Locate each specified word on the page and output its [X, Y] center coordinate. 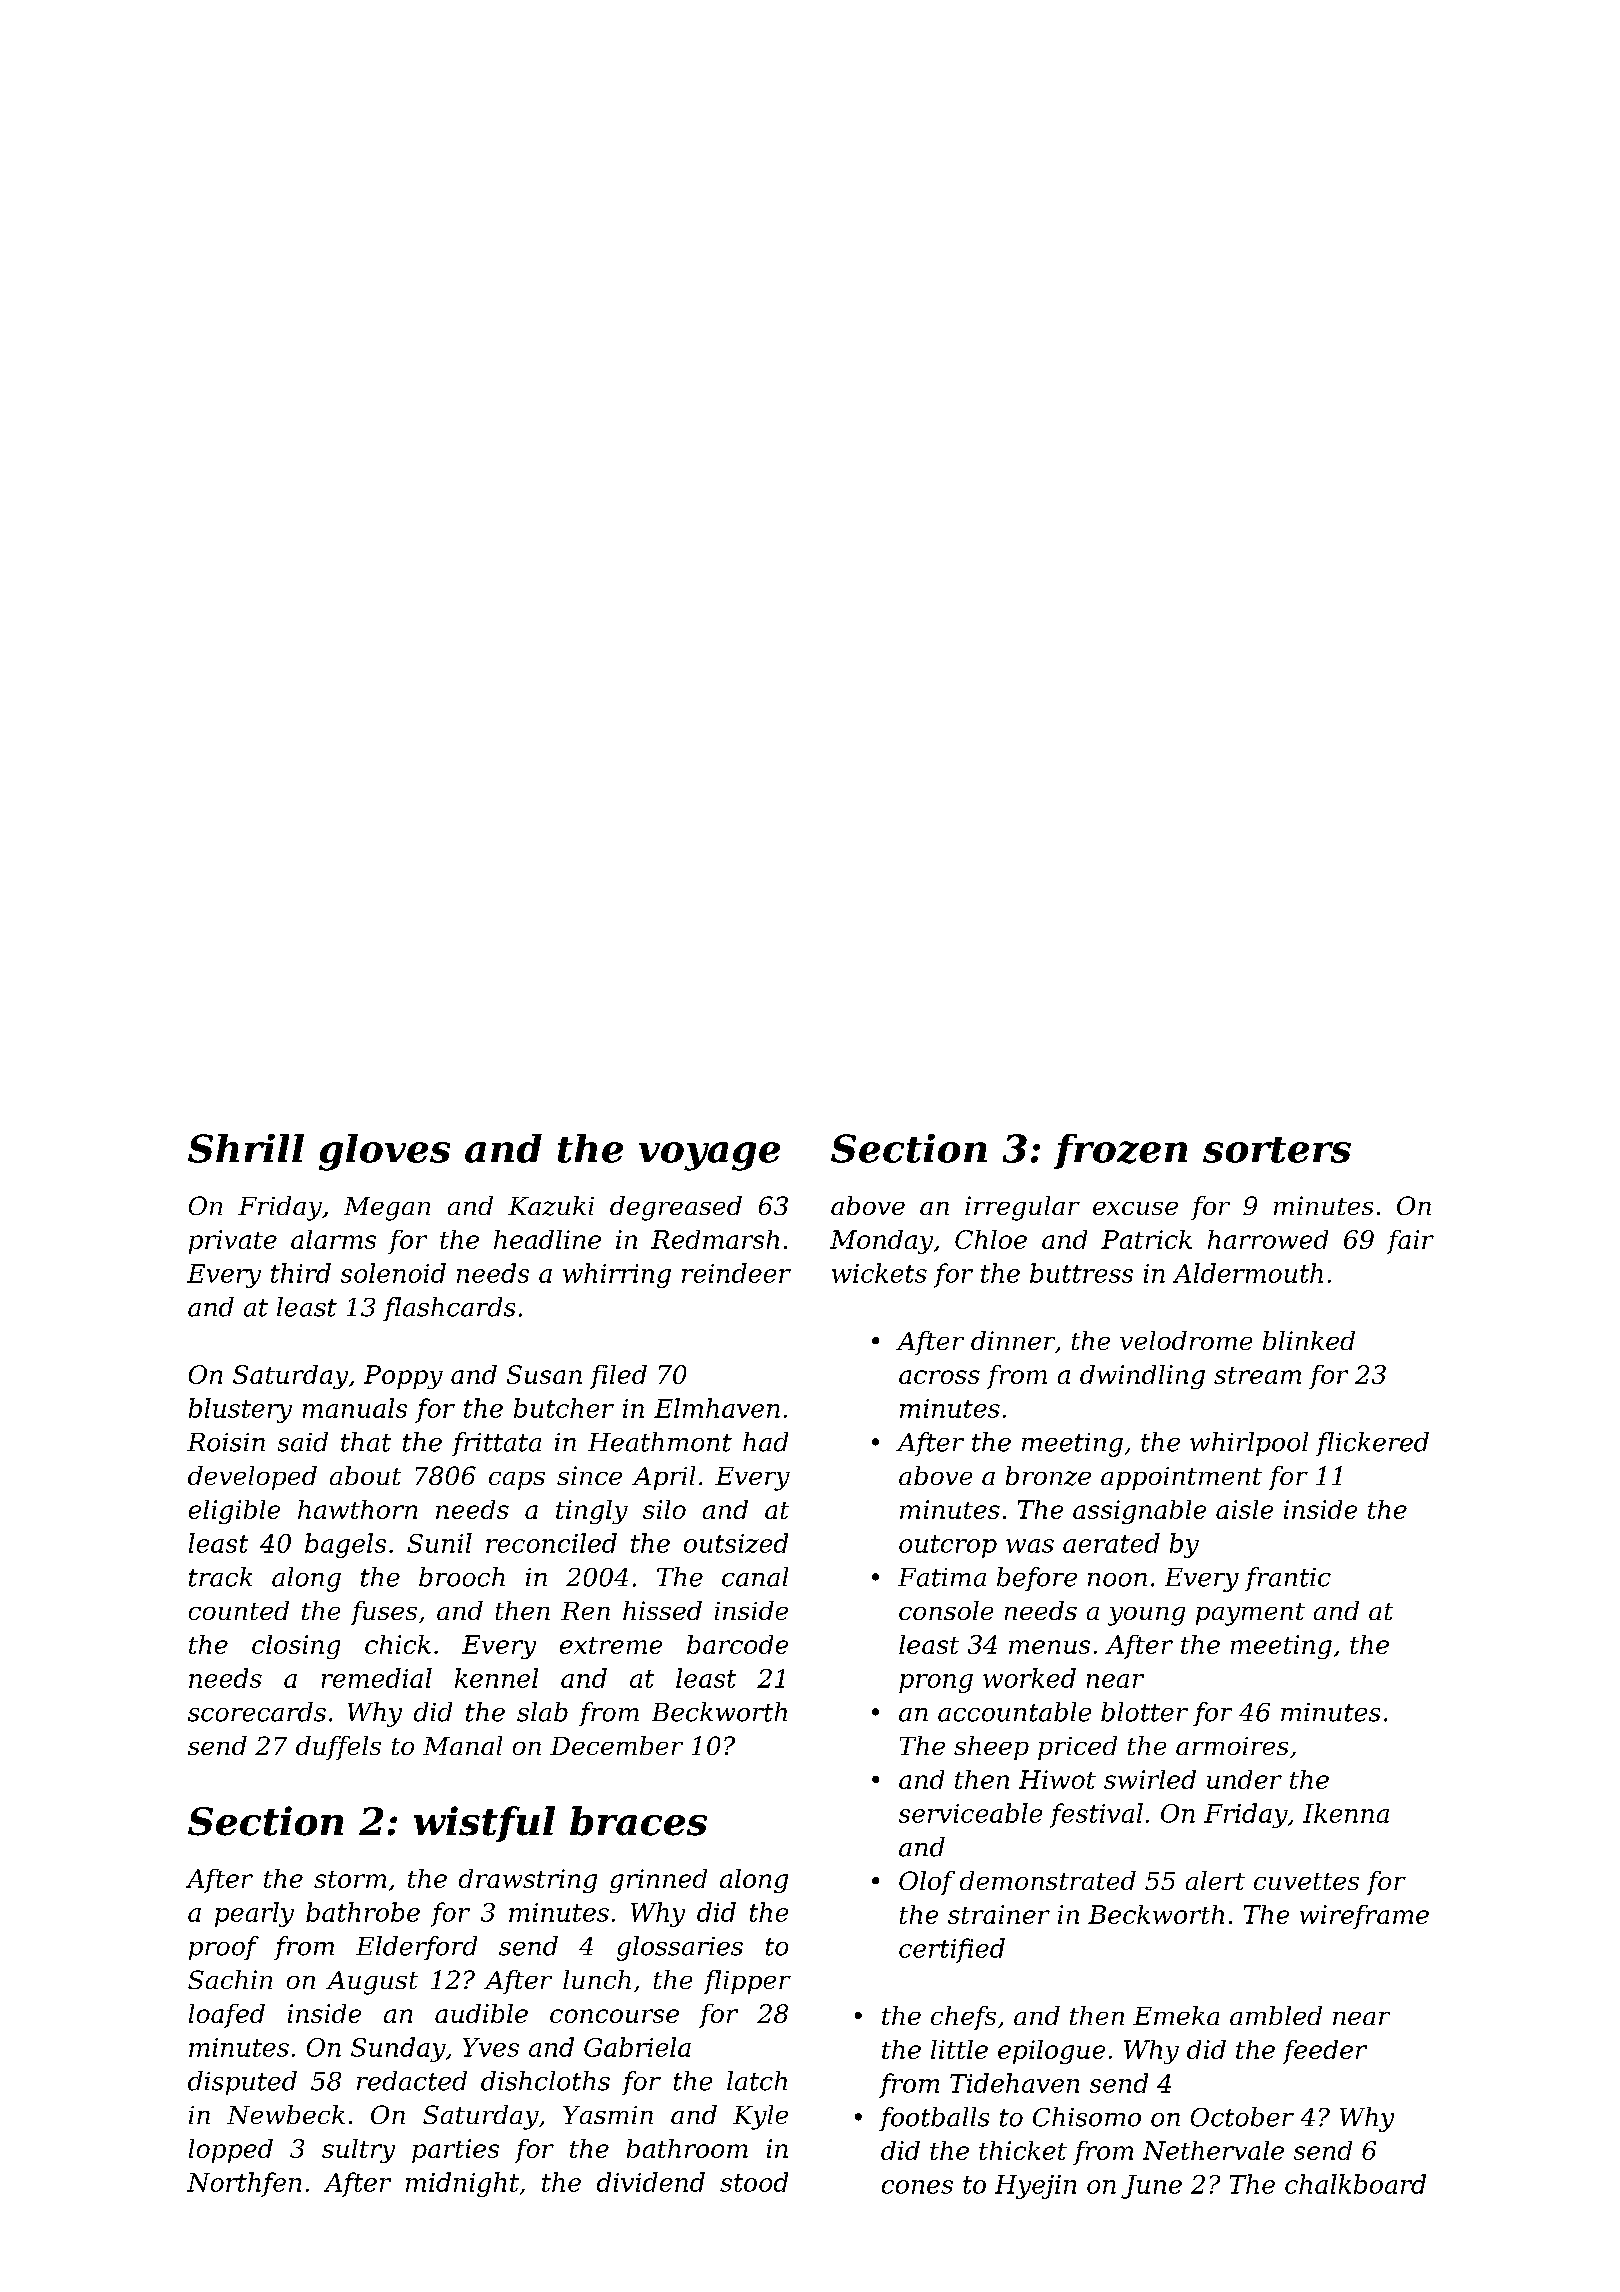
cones [917, 2187]
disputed [242, 2083]
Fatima [942, 1577]
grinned [658, 1881]
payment [1250, 1614]
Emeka [1176, 2015]
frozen [1120, 1151]
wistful [484, 1824]
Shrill [246, 1148]
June [1151, 2187]
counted [239, 1610]
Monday [881, 1242]
